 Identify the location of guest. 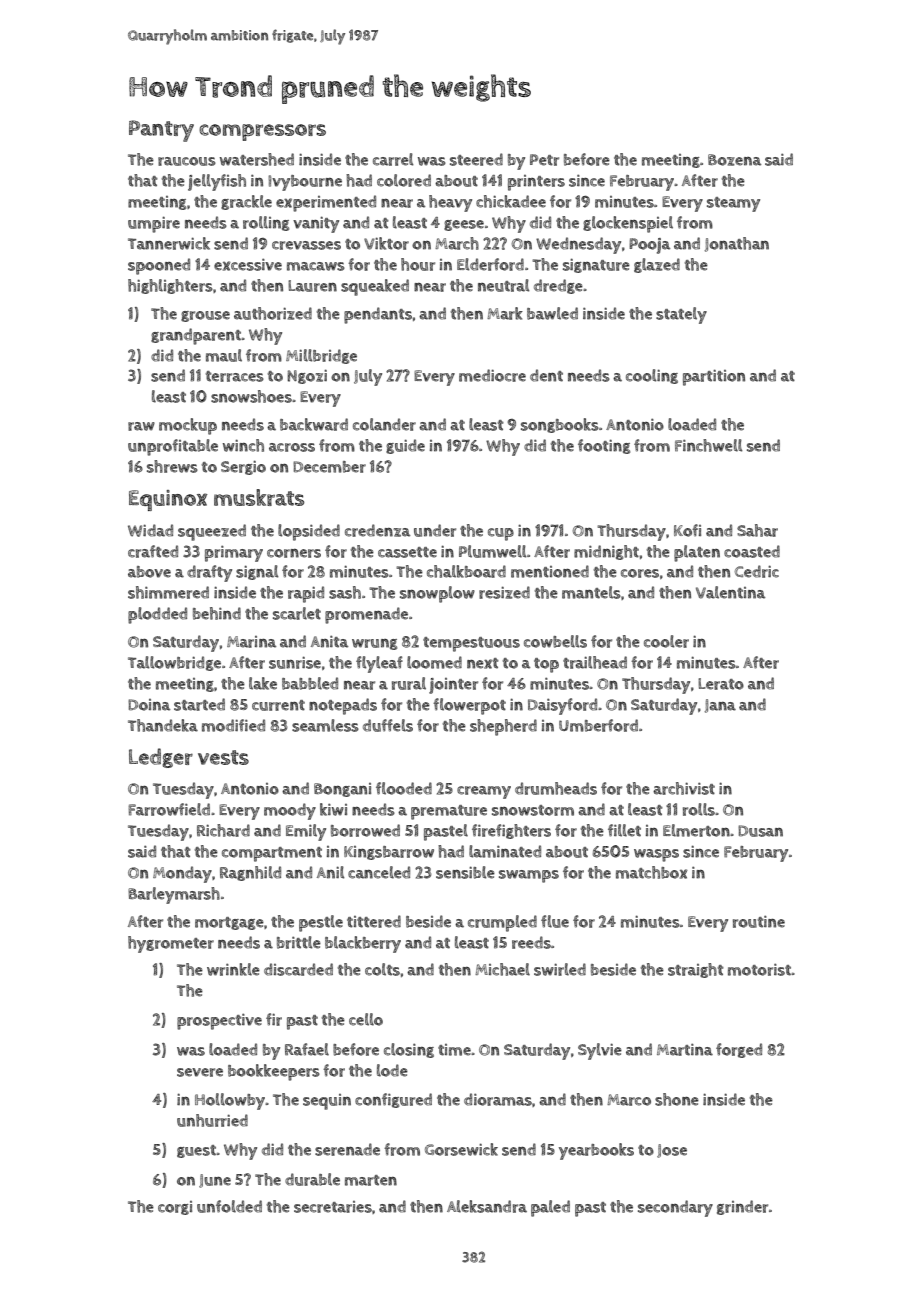
(196, 1151).
